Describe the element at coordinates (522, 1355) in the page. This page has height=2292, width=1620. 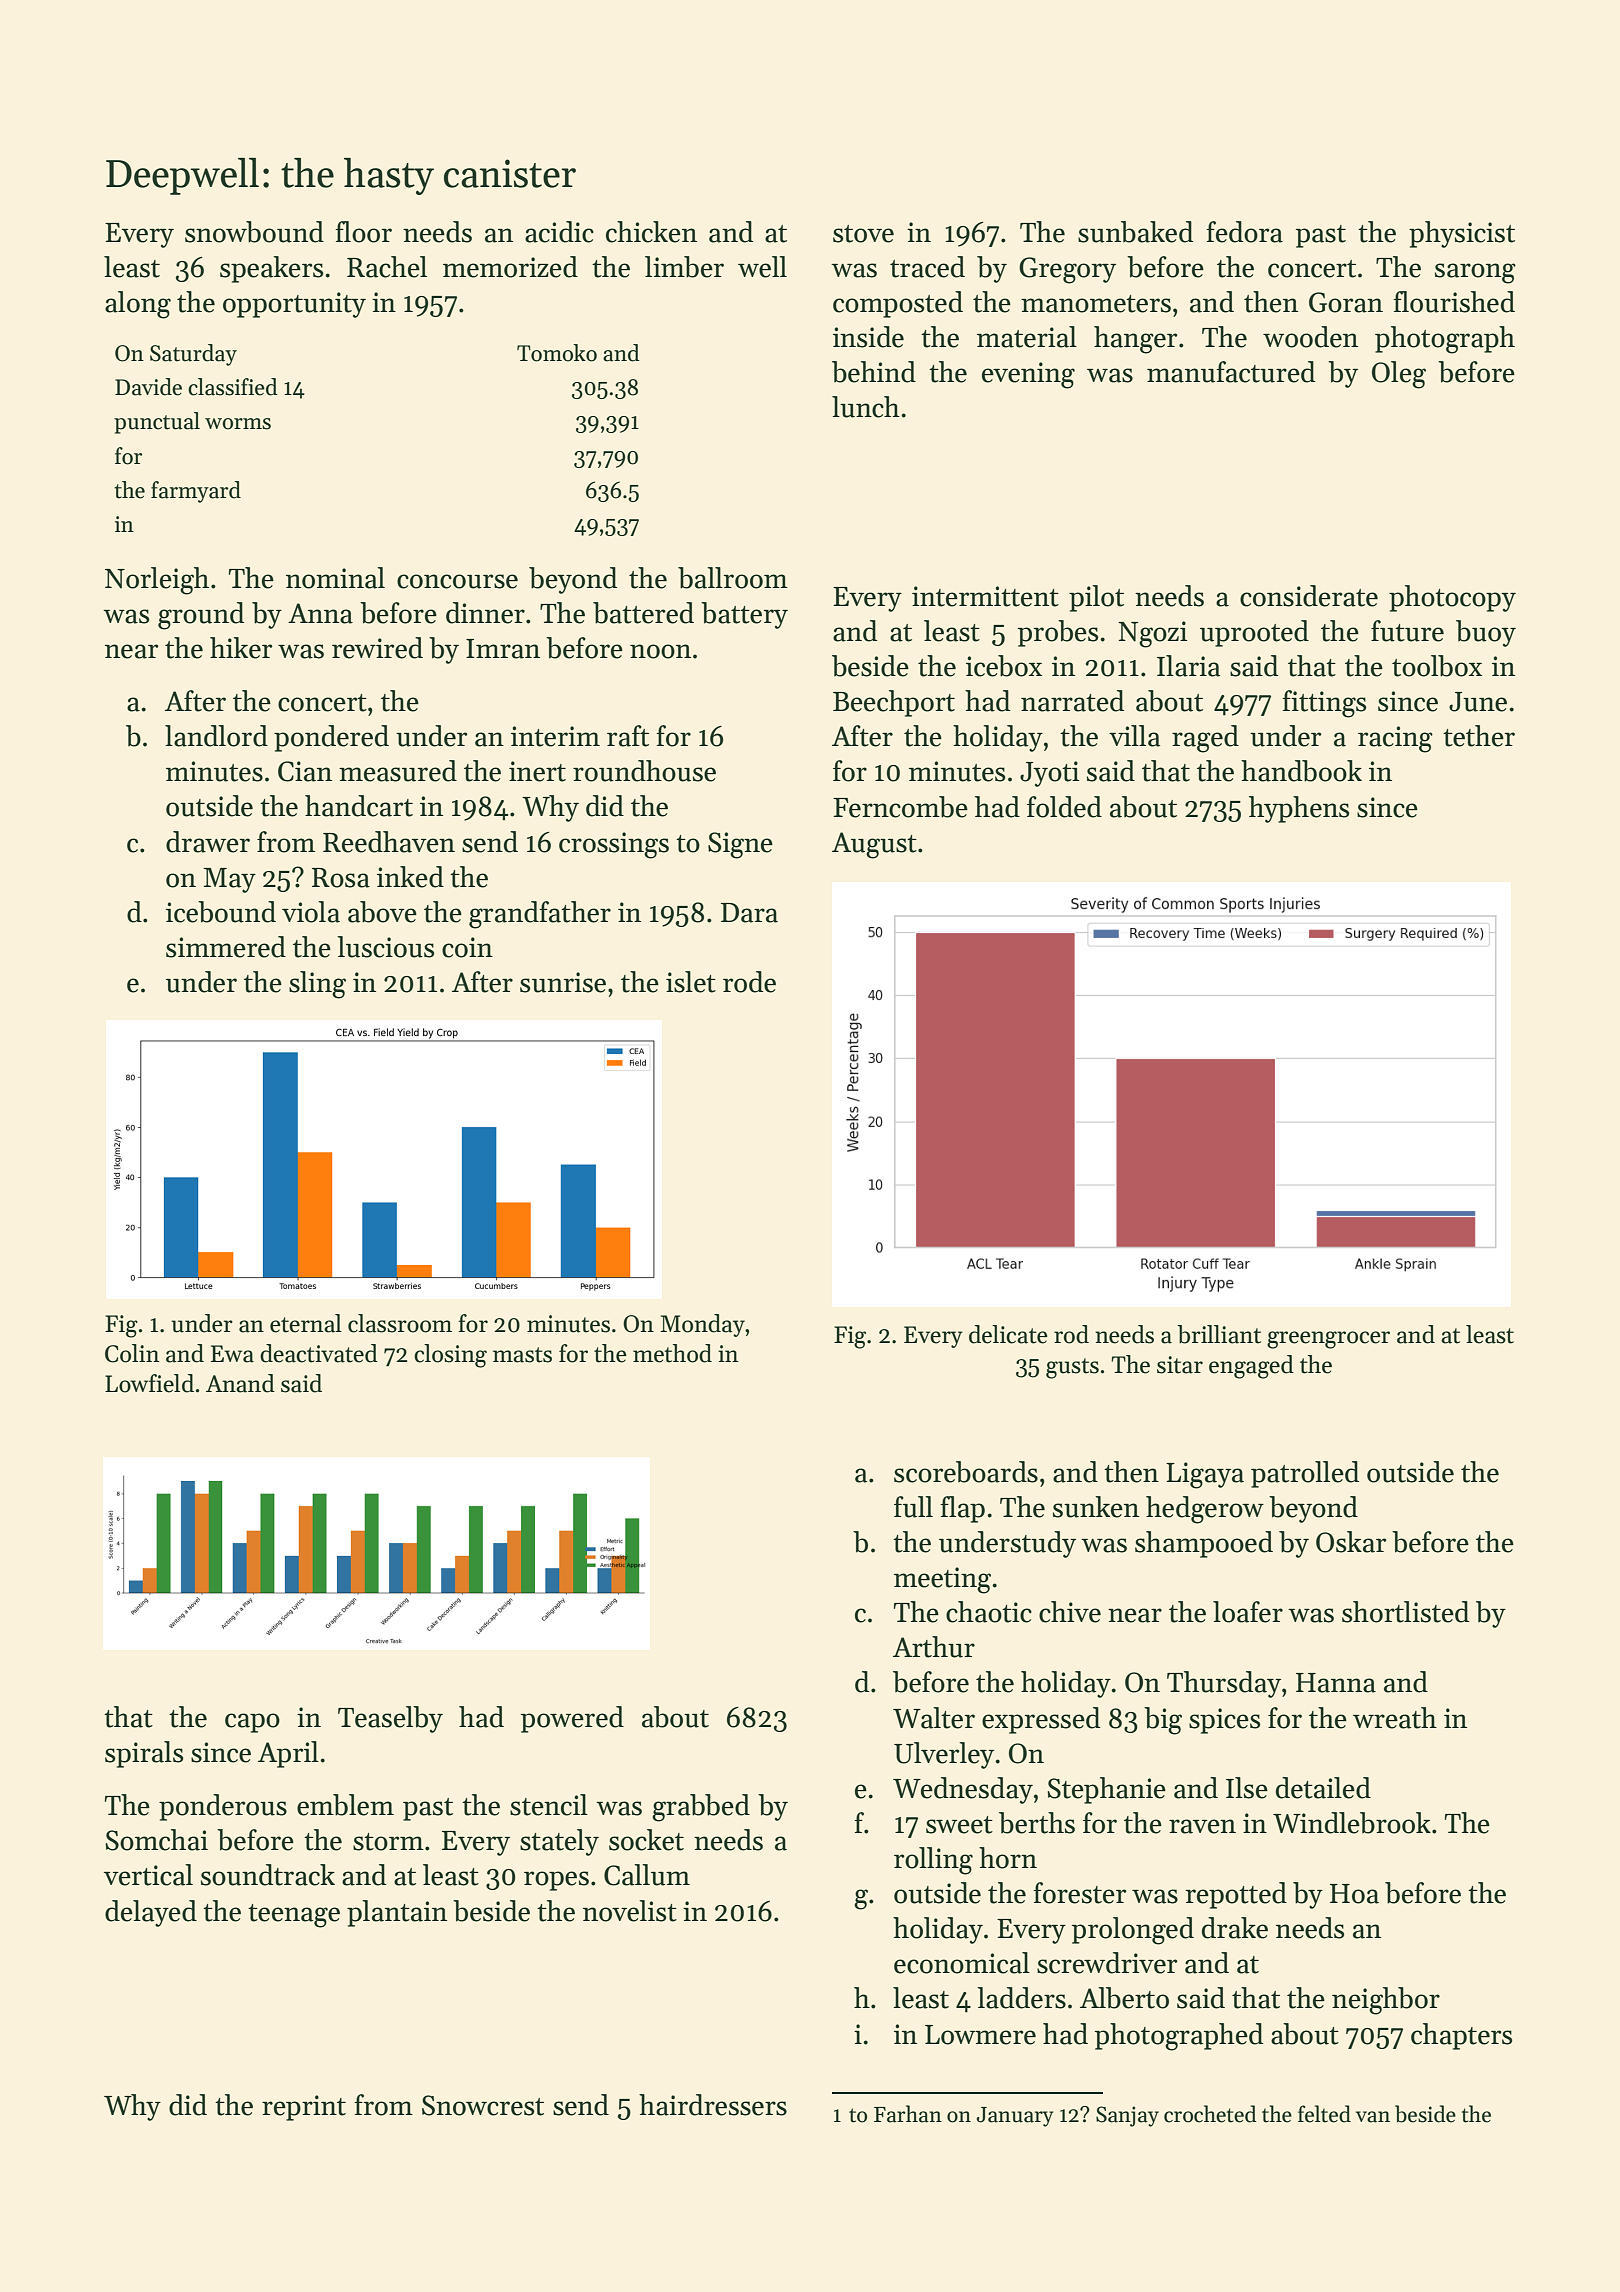
I see `masts` at that location.
